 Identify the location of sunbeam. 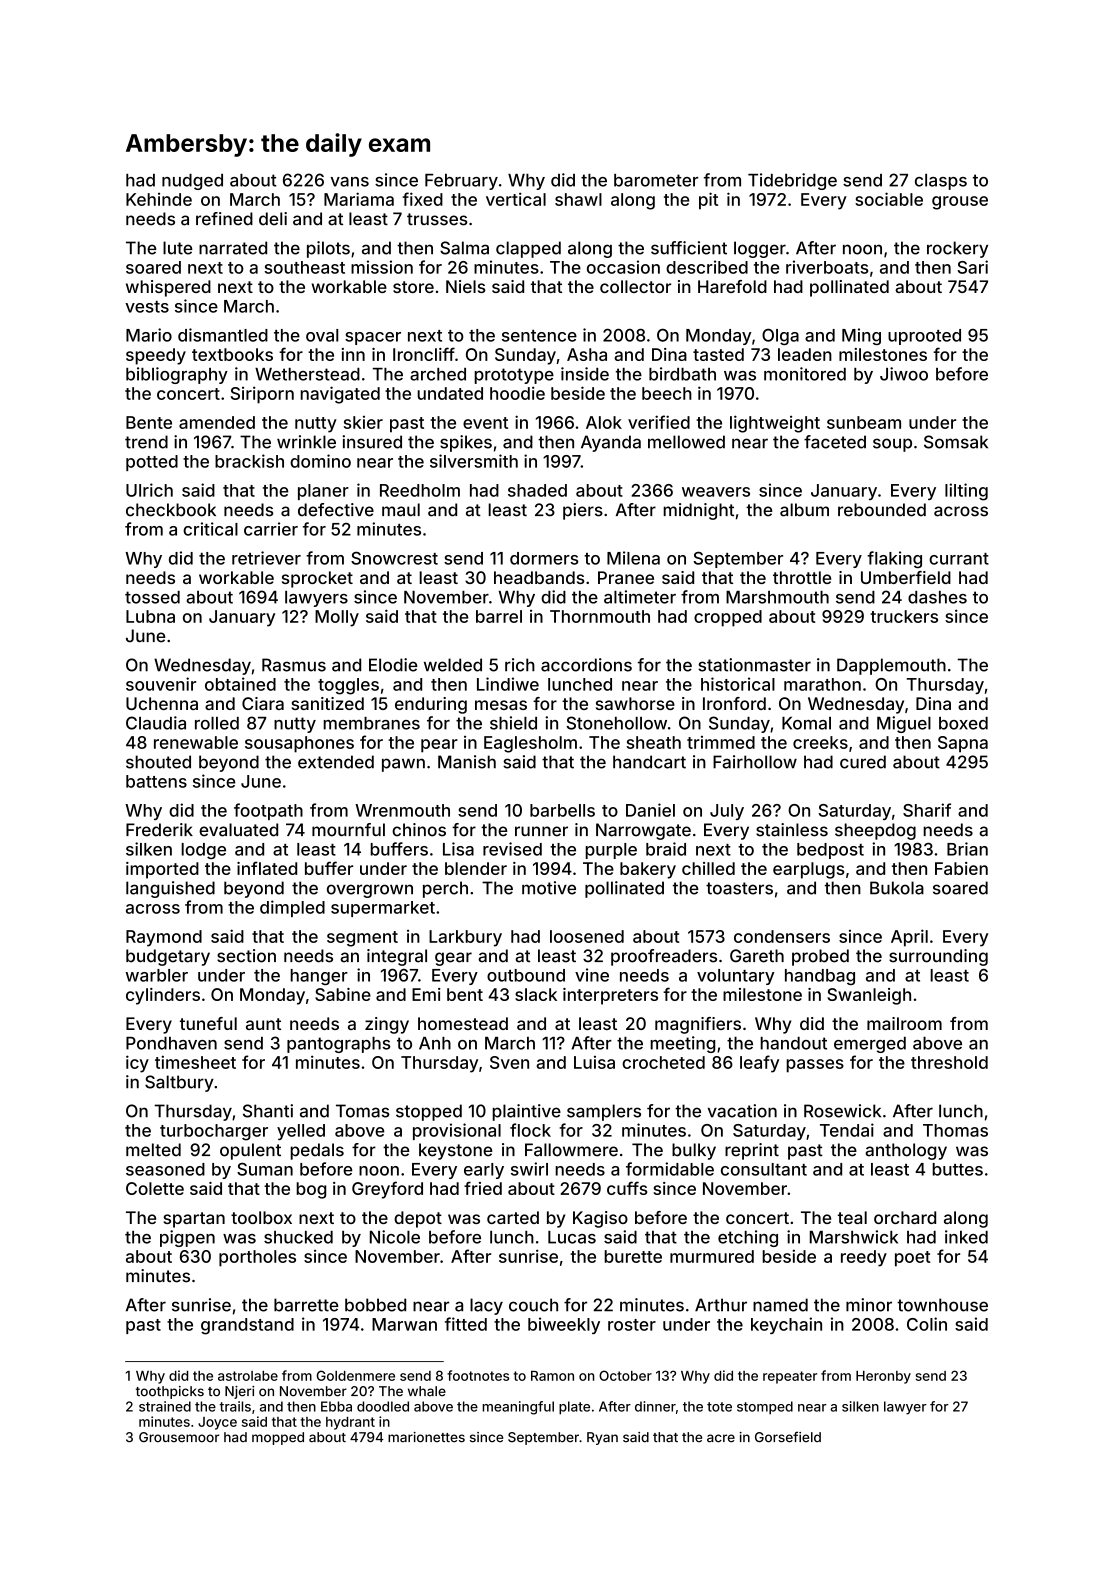
(864, 422).
